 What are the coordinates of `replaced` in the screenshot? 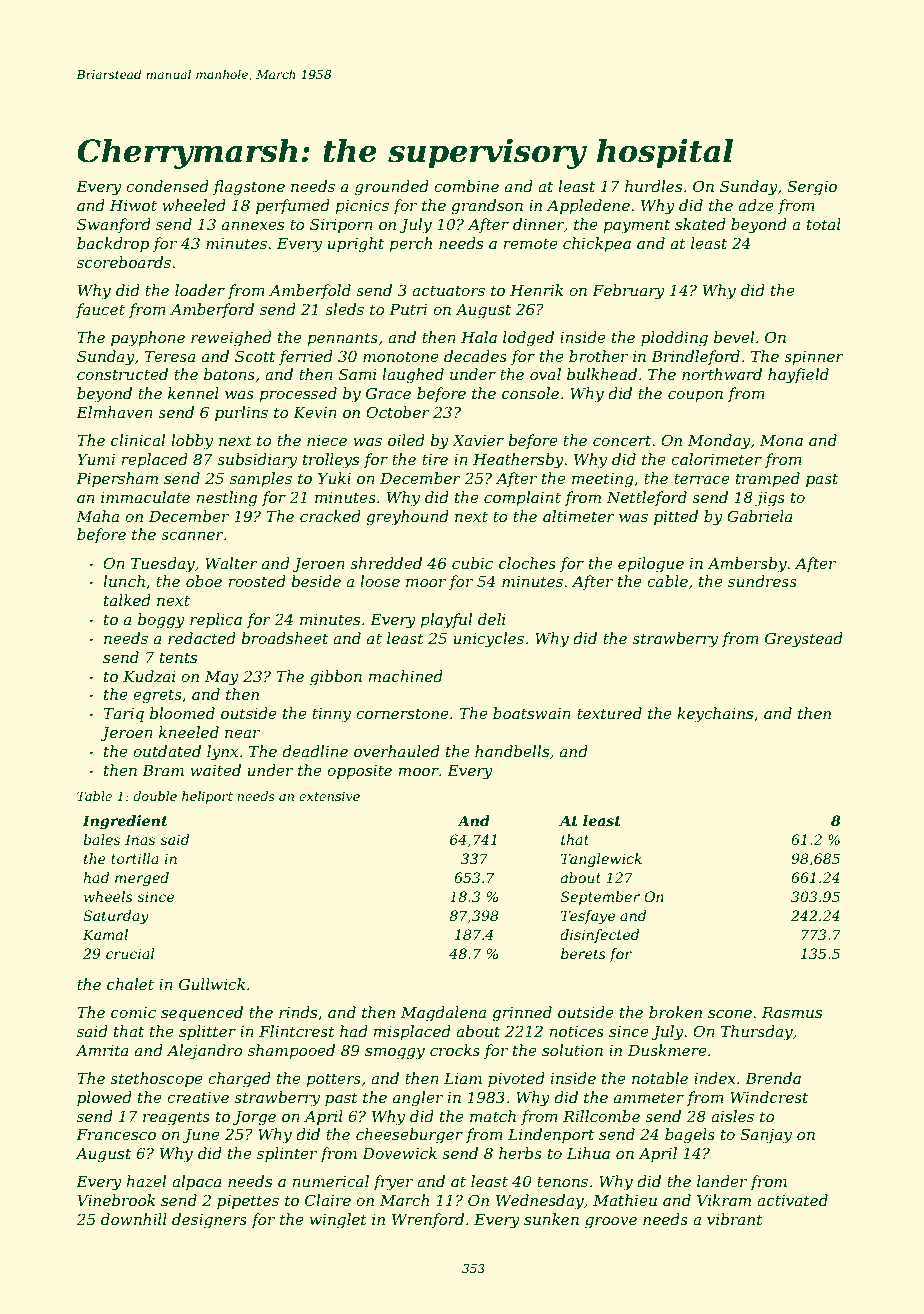 It's located at (154, 460).
